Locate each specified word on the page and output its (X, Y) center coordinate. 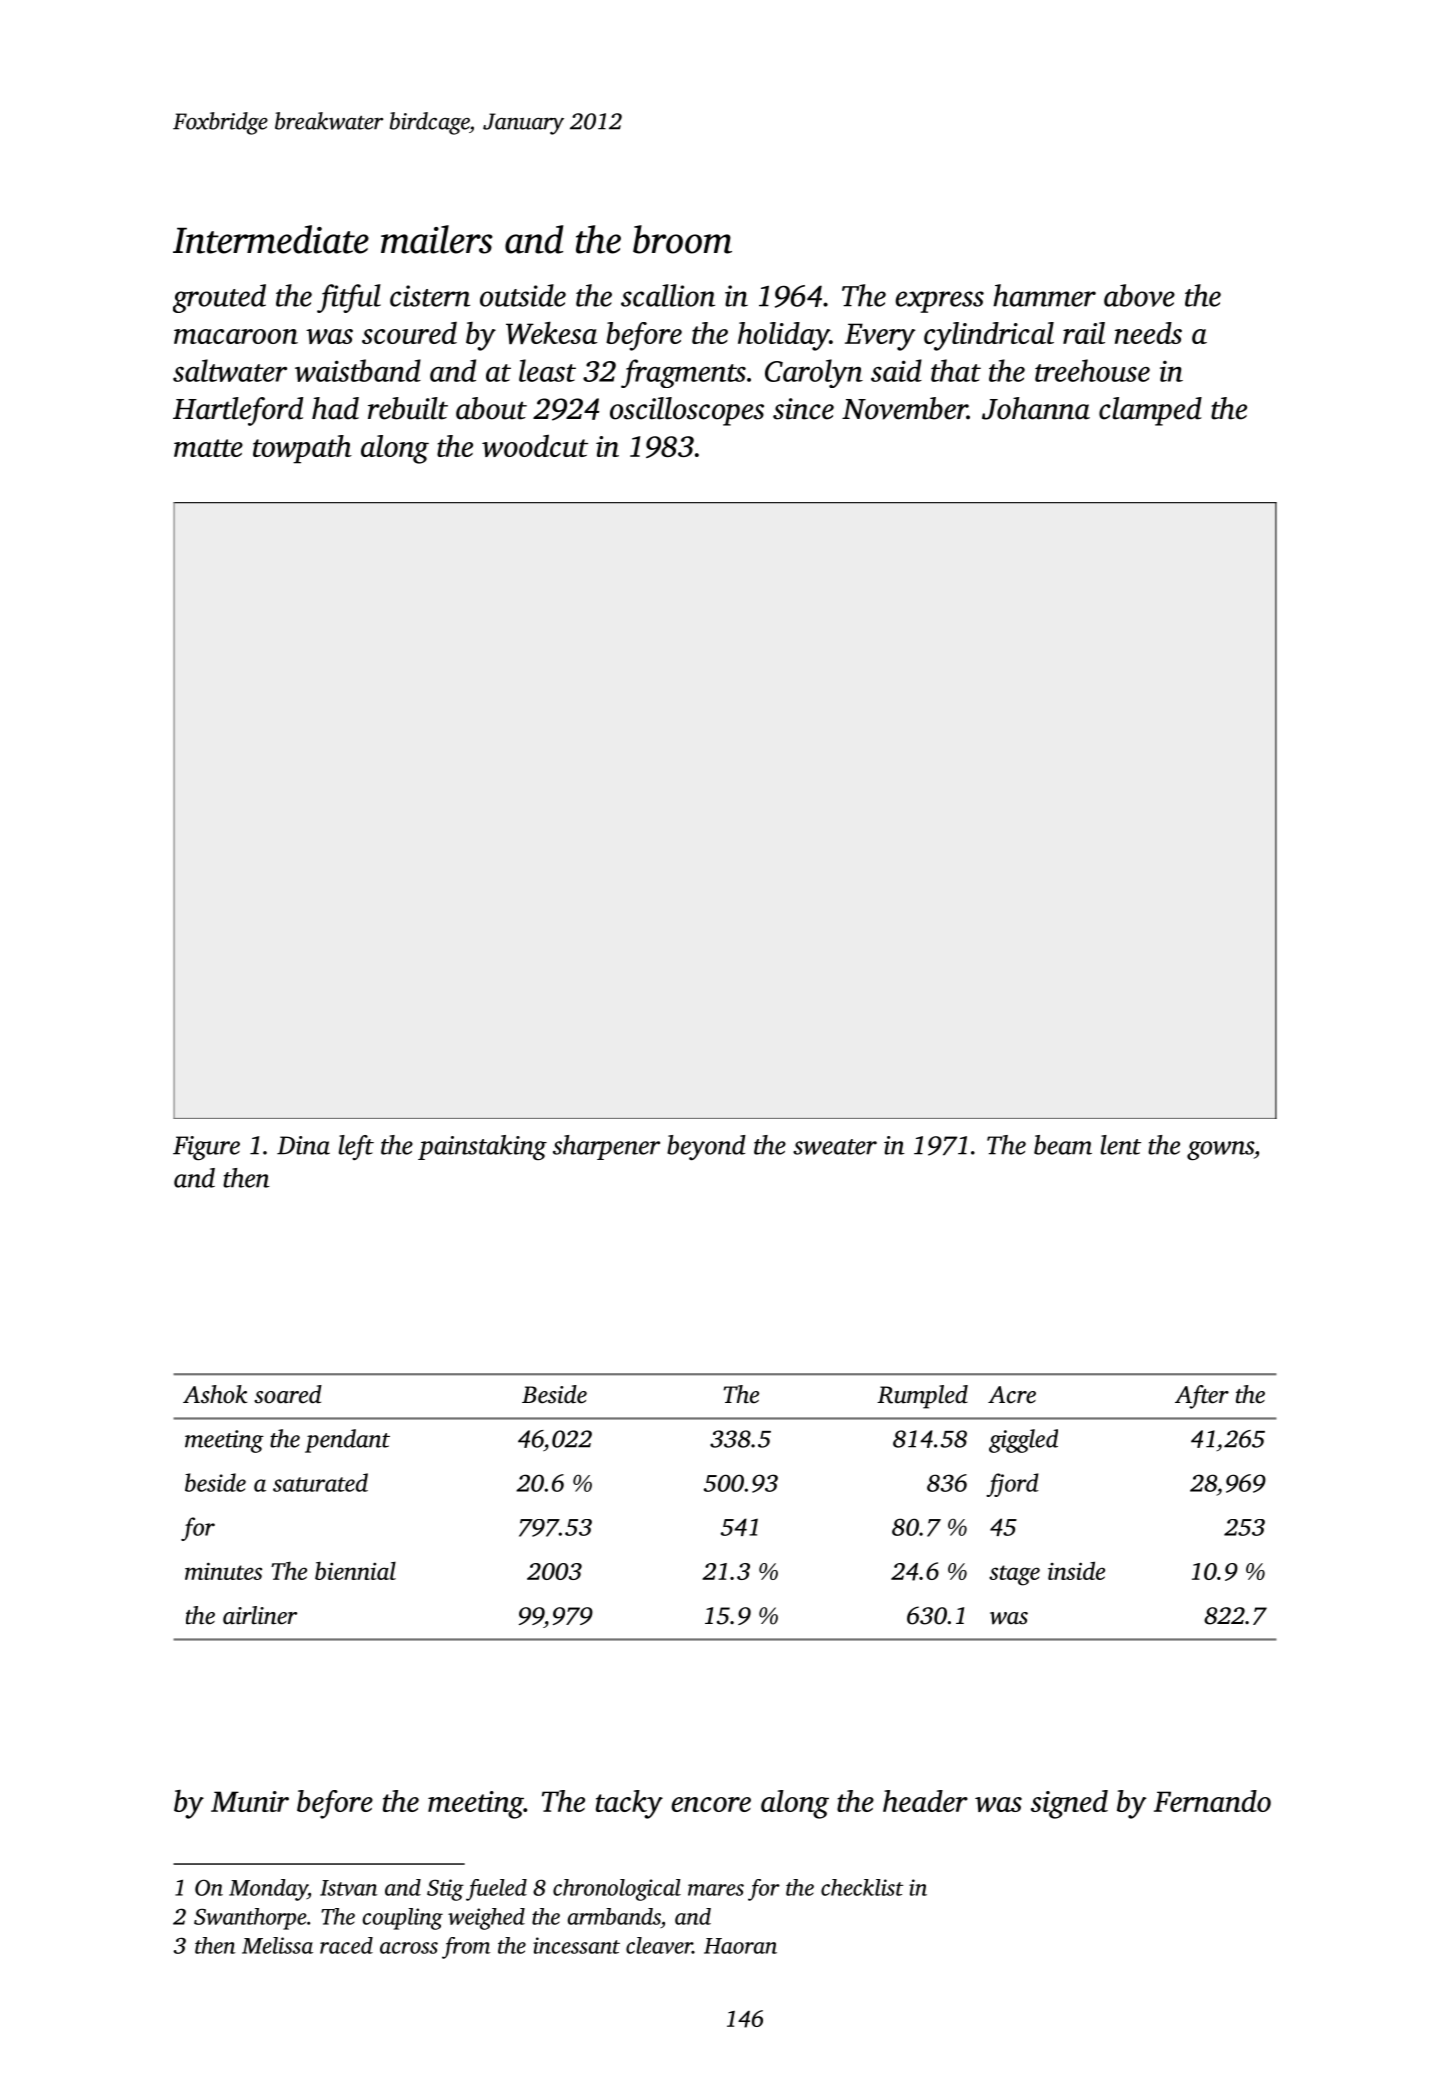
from (466, 1948)
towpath (302, 449)
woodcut (535, 445)
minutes (223, 1571)
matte (208, 448)
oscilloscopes (687, 411)
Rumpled (922, 1397)
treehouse (1092, 370)
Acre (1012, 1395)
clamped (1150, 411)
